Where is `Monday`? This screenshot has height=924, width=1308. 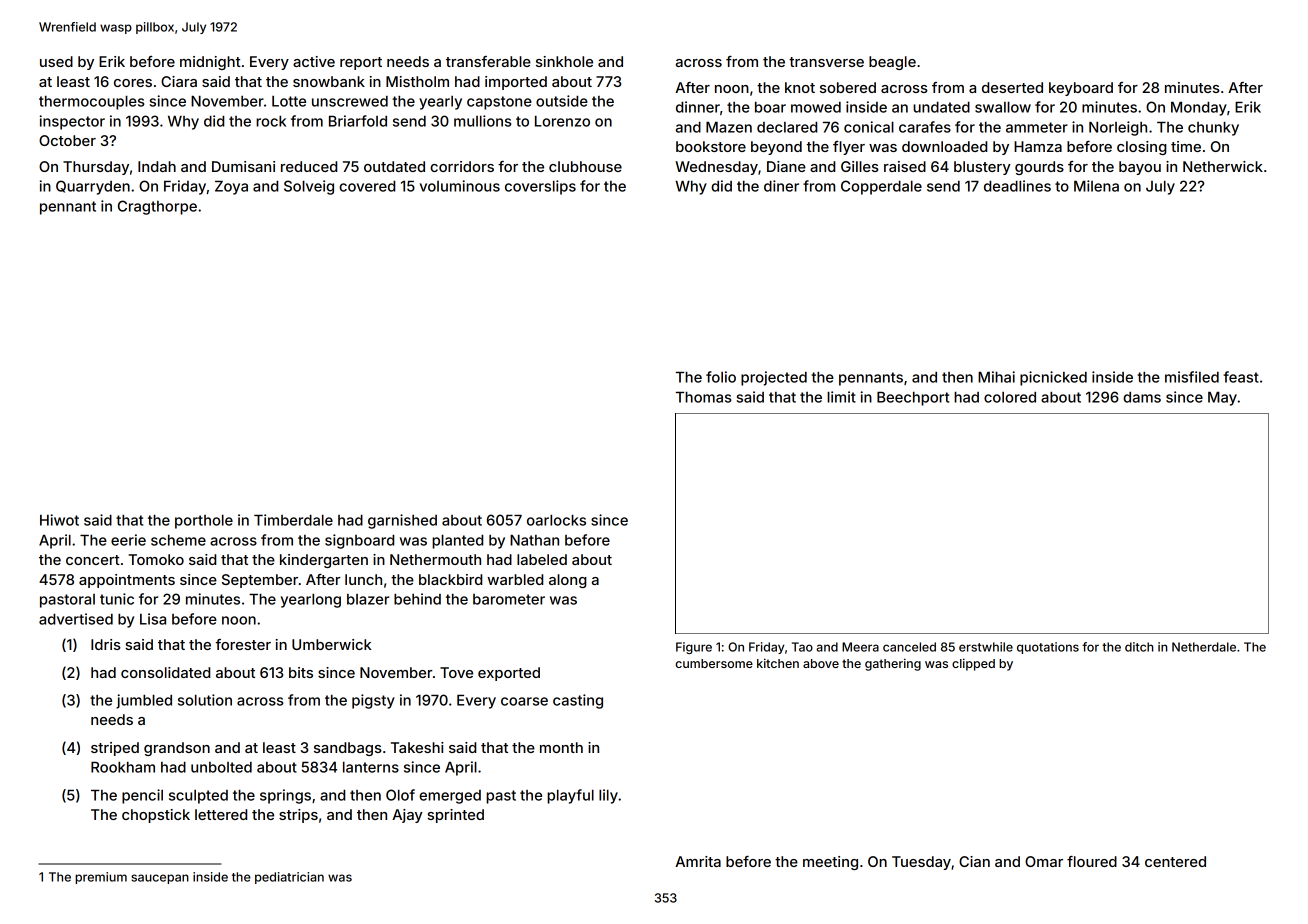 Monday is located at coordinates (1199, 109).
